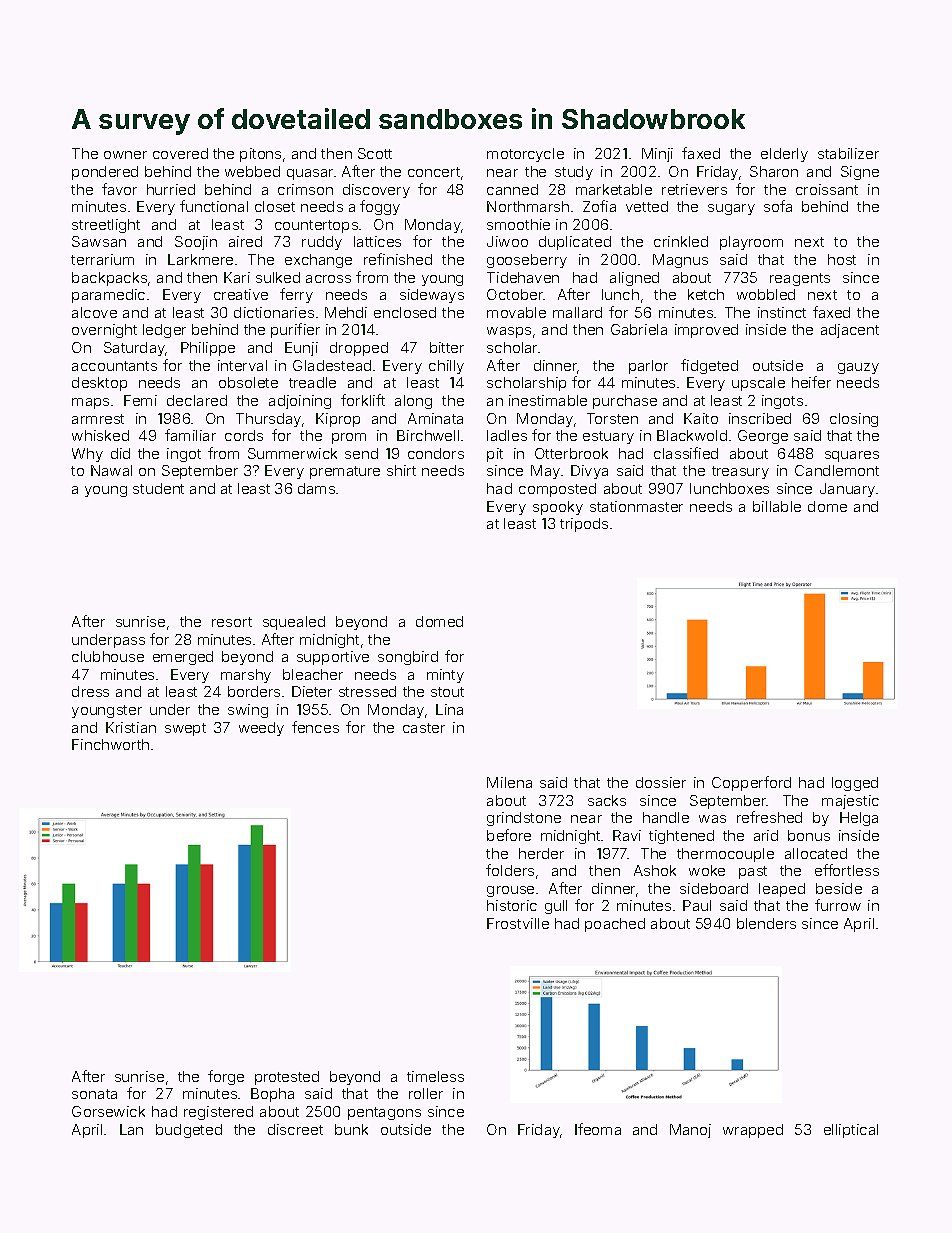  I want to click on motorcycle, so click(525, 155).
